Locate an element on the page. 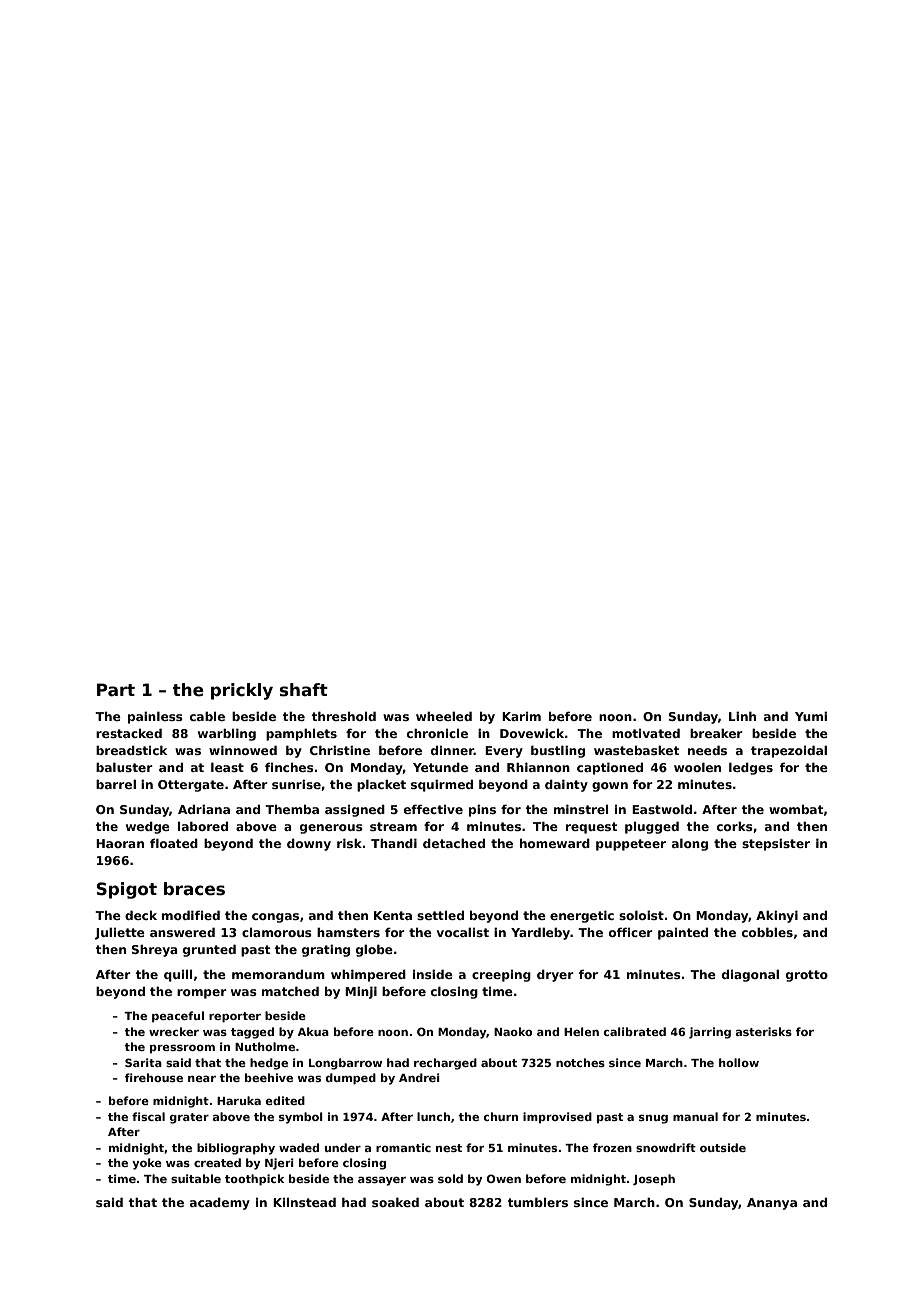 The height and width of the page is (1314, 924). Karim is located at coordinates (521, 716).
